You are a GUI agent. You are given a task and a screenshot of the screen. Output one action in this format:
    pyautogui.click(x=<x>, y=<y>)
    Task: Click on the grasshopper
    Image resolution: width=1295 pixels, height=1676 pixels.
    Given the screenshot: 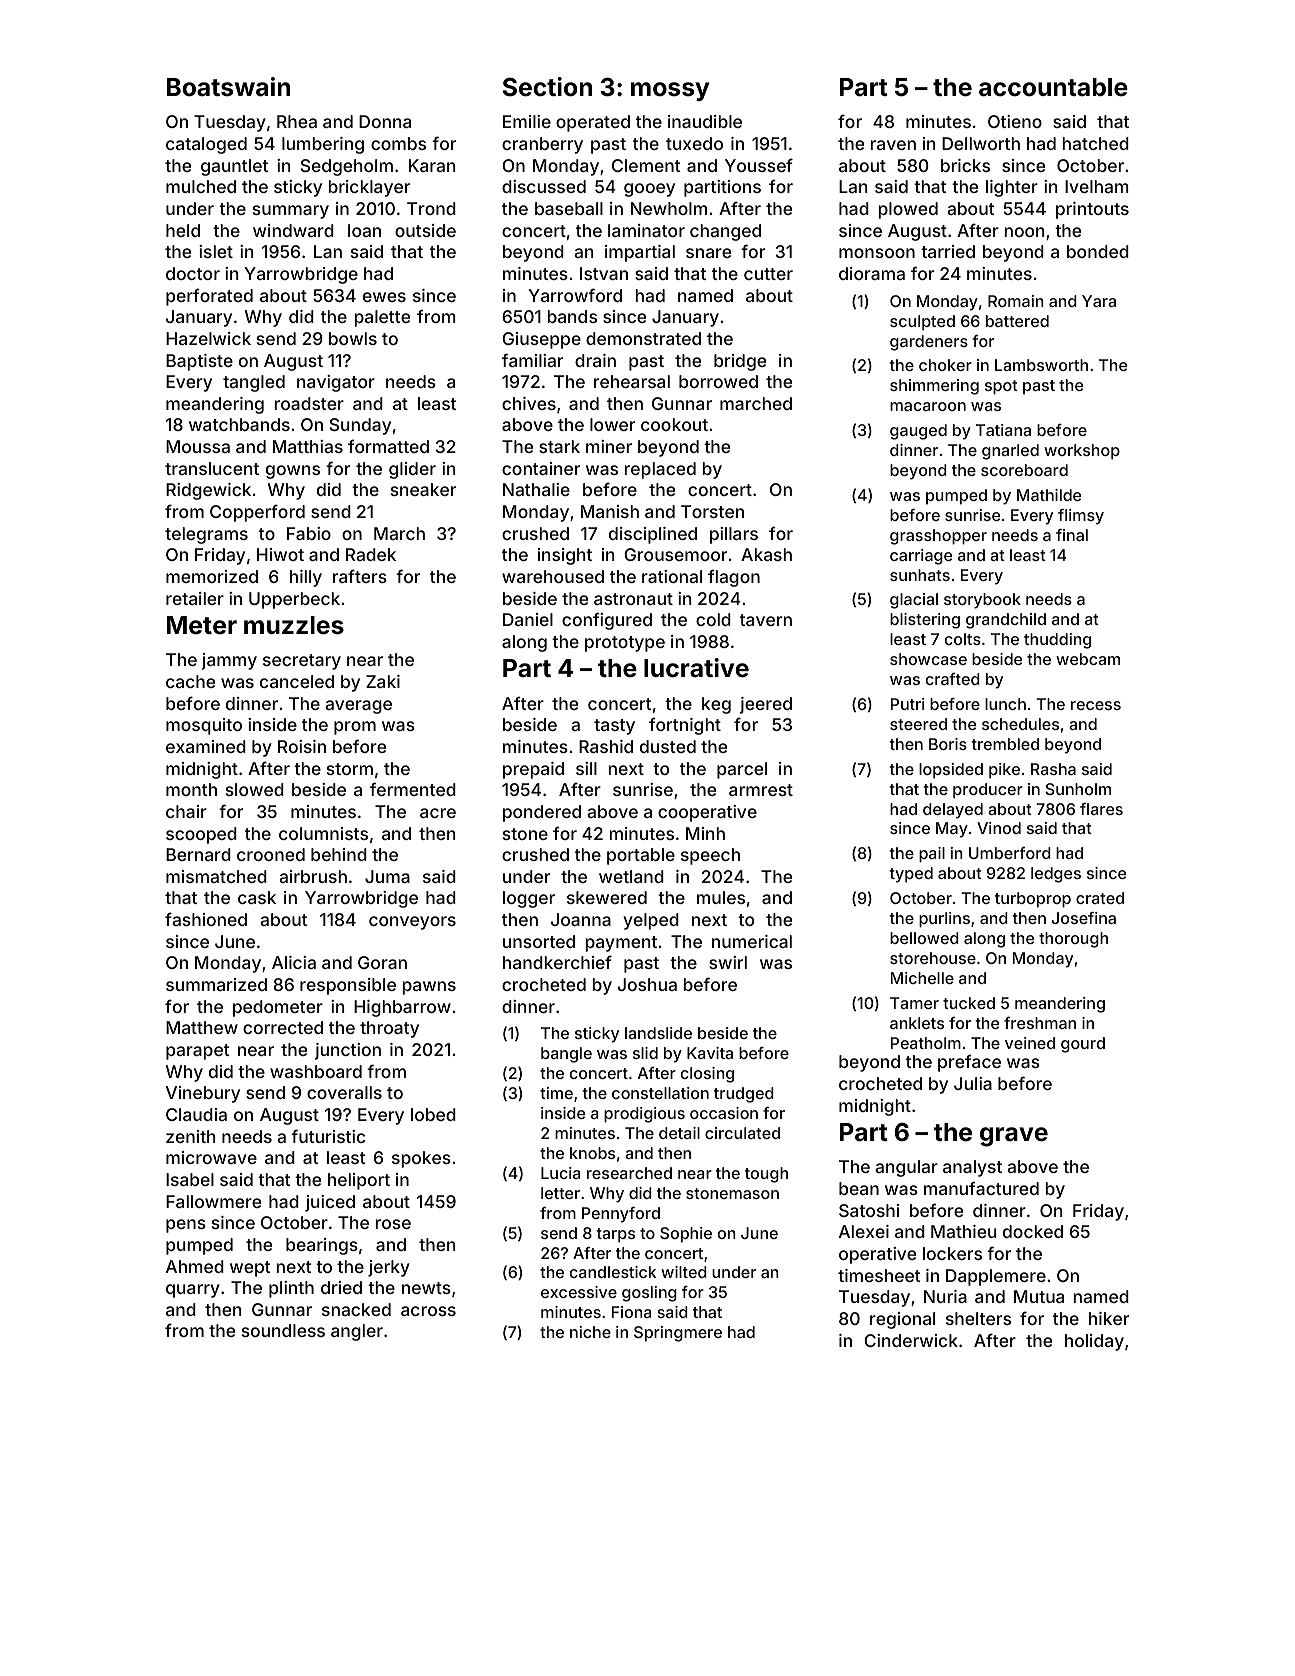 What is the action you would take?
    pyautogui.click(x=938, y=537)
